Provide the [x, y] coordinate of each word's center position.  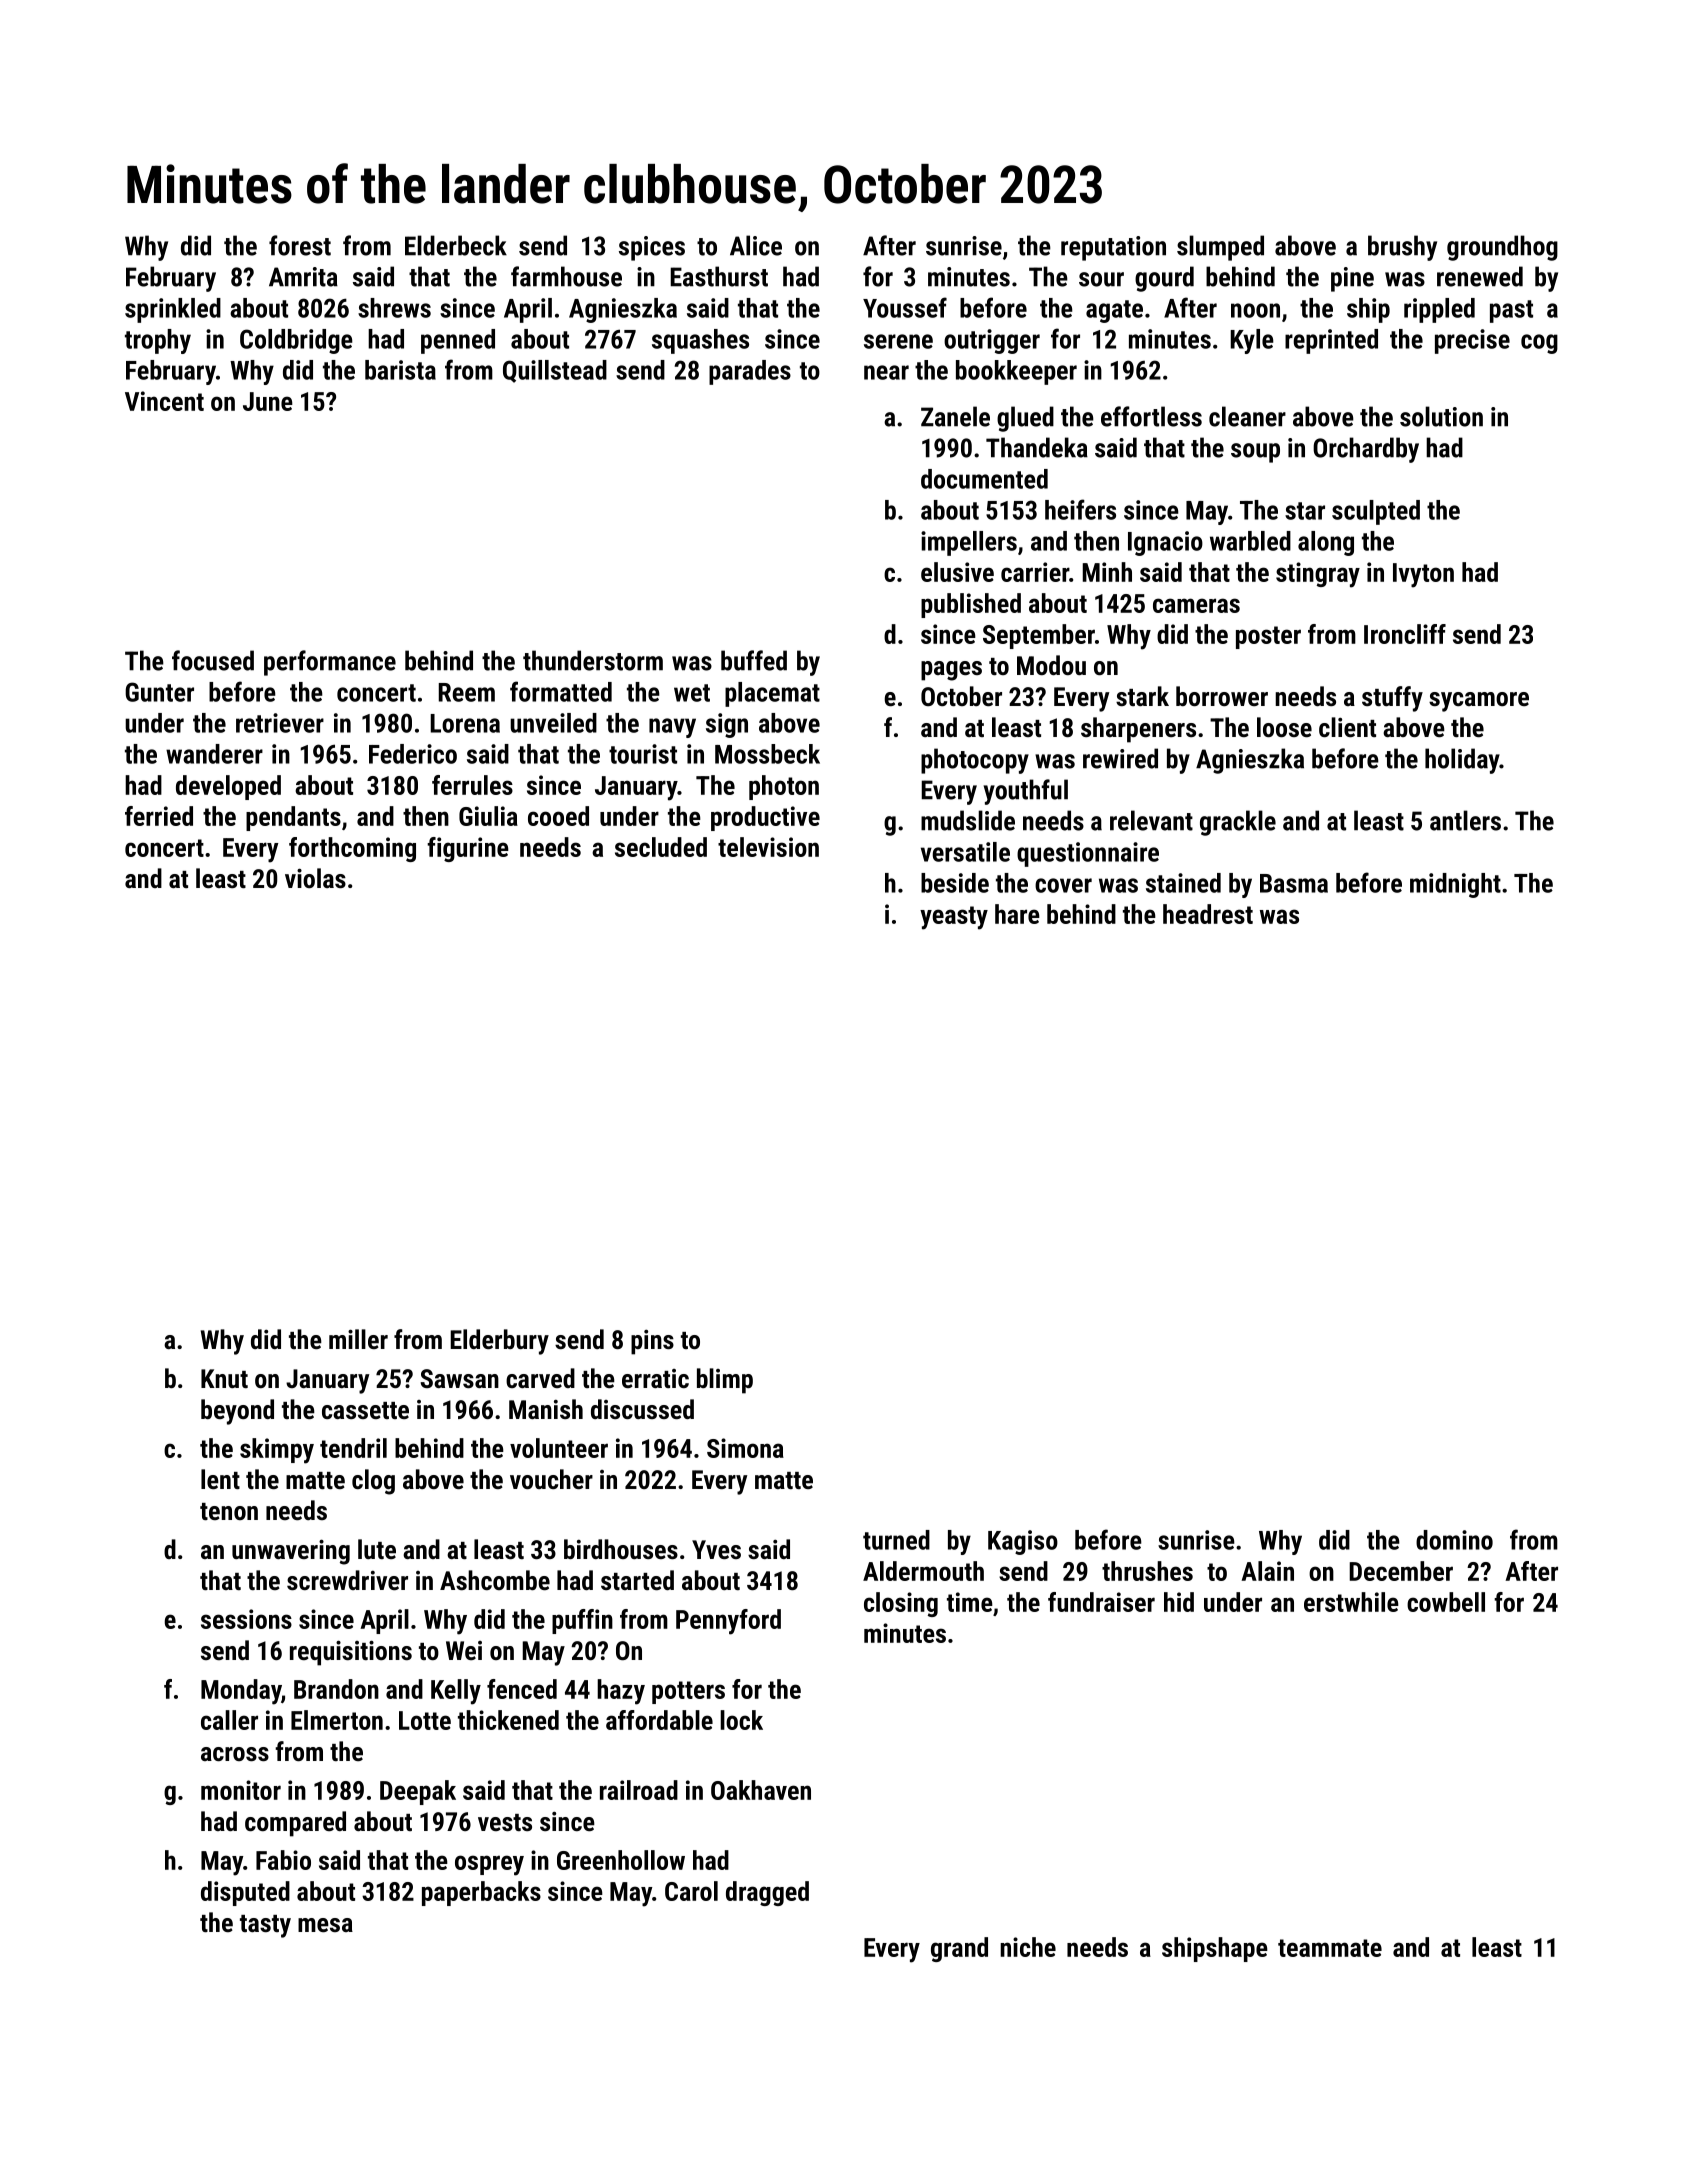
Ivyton [1423, 575]
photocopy [975, 761]
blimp [725, 1381]
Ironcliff [1405, 634]
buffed [754, 660]
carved [540, 1378]
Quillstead [555, 371]
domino [1454, 1540]
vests [505, 1822]
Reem [467, 692]
